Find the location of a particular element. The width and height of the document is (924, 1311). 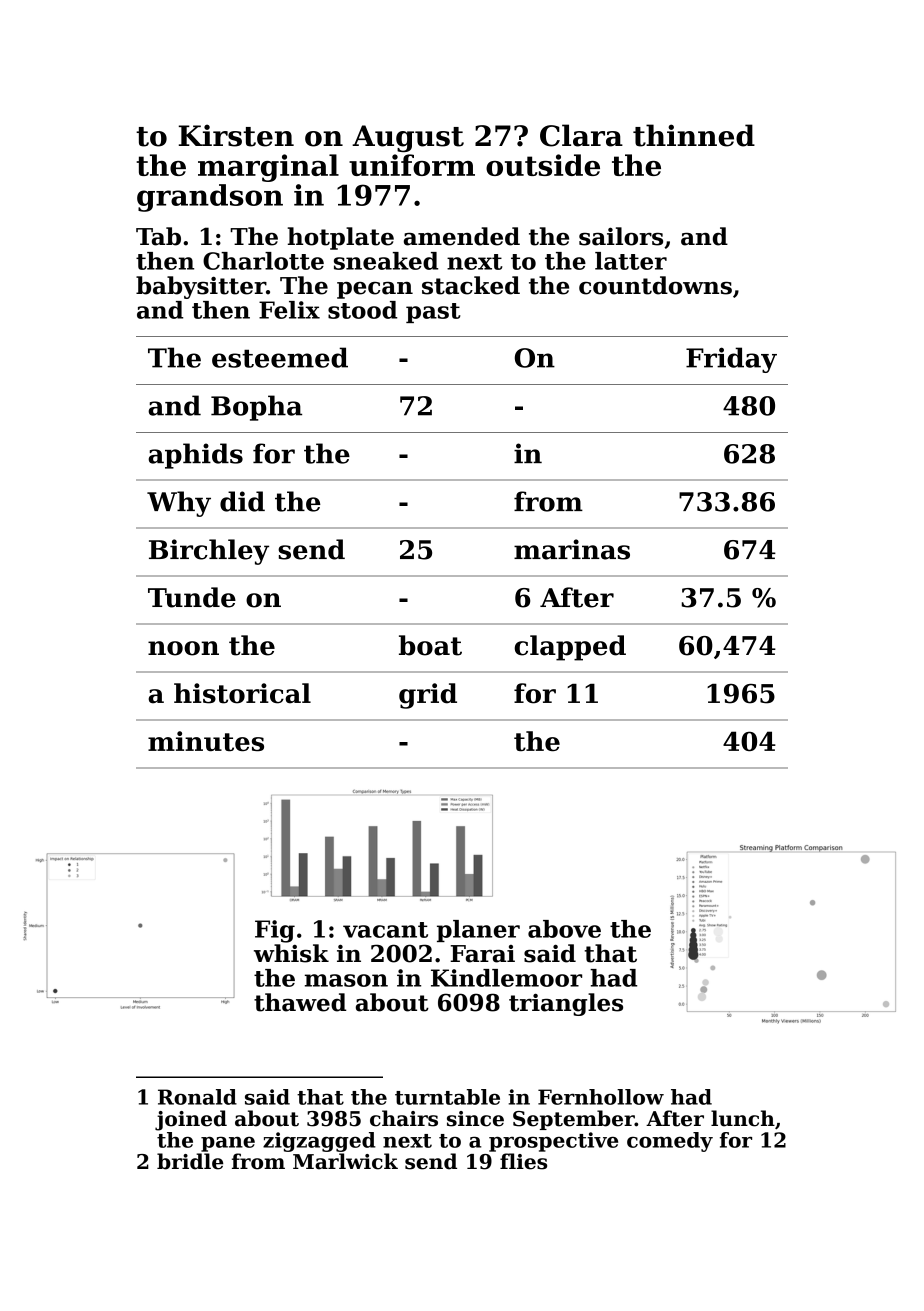

thinned is located at coordinates (694, 135).
